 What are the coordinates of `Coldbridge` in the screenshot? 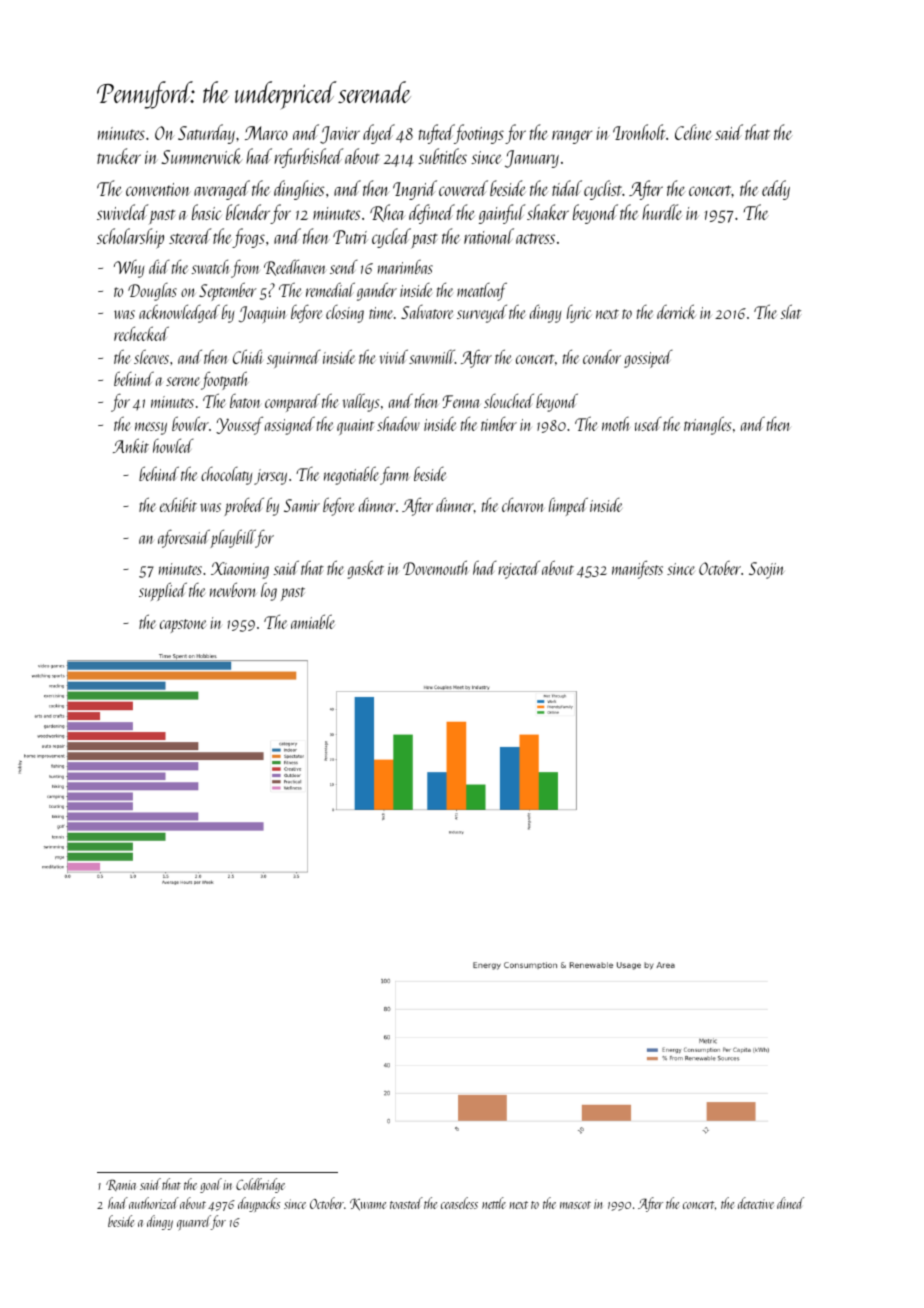 It's located at (260, 1185).
